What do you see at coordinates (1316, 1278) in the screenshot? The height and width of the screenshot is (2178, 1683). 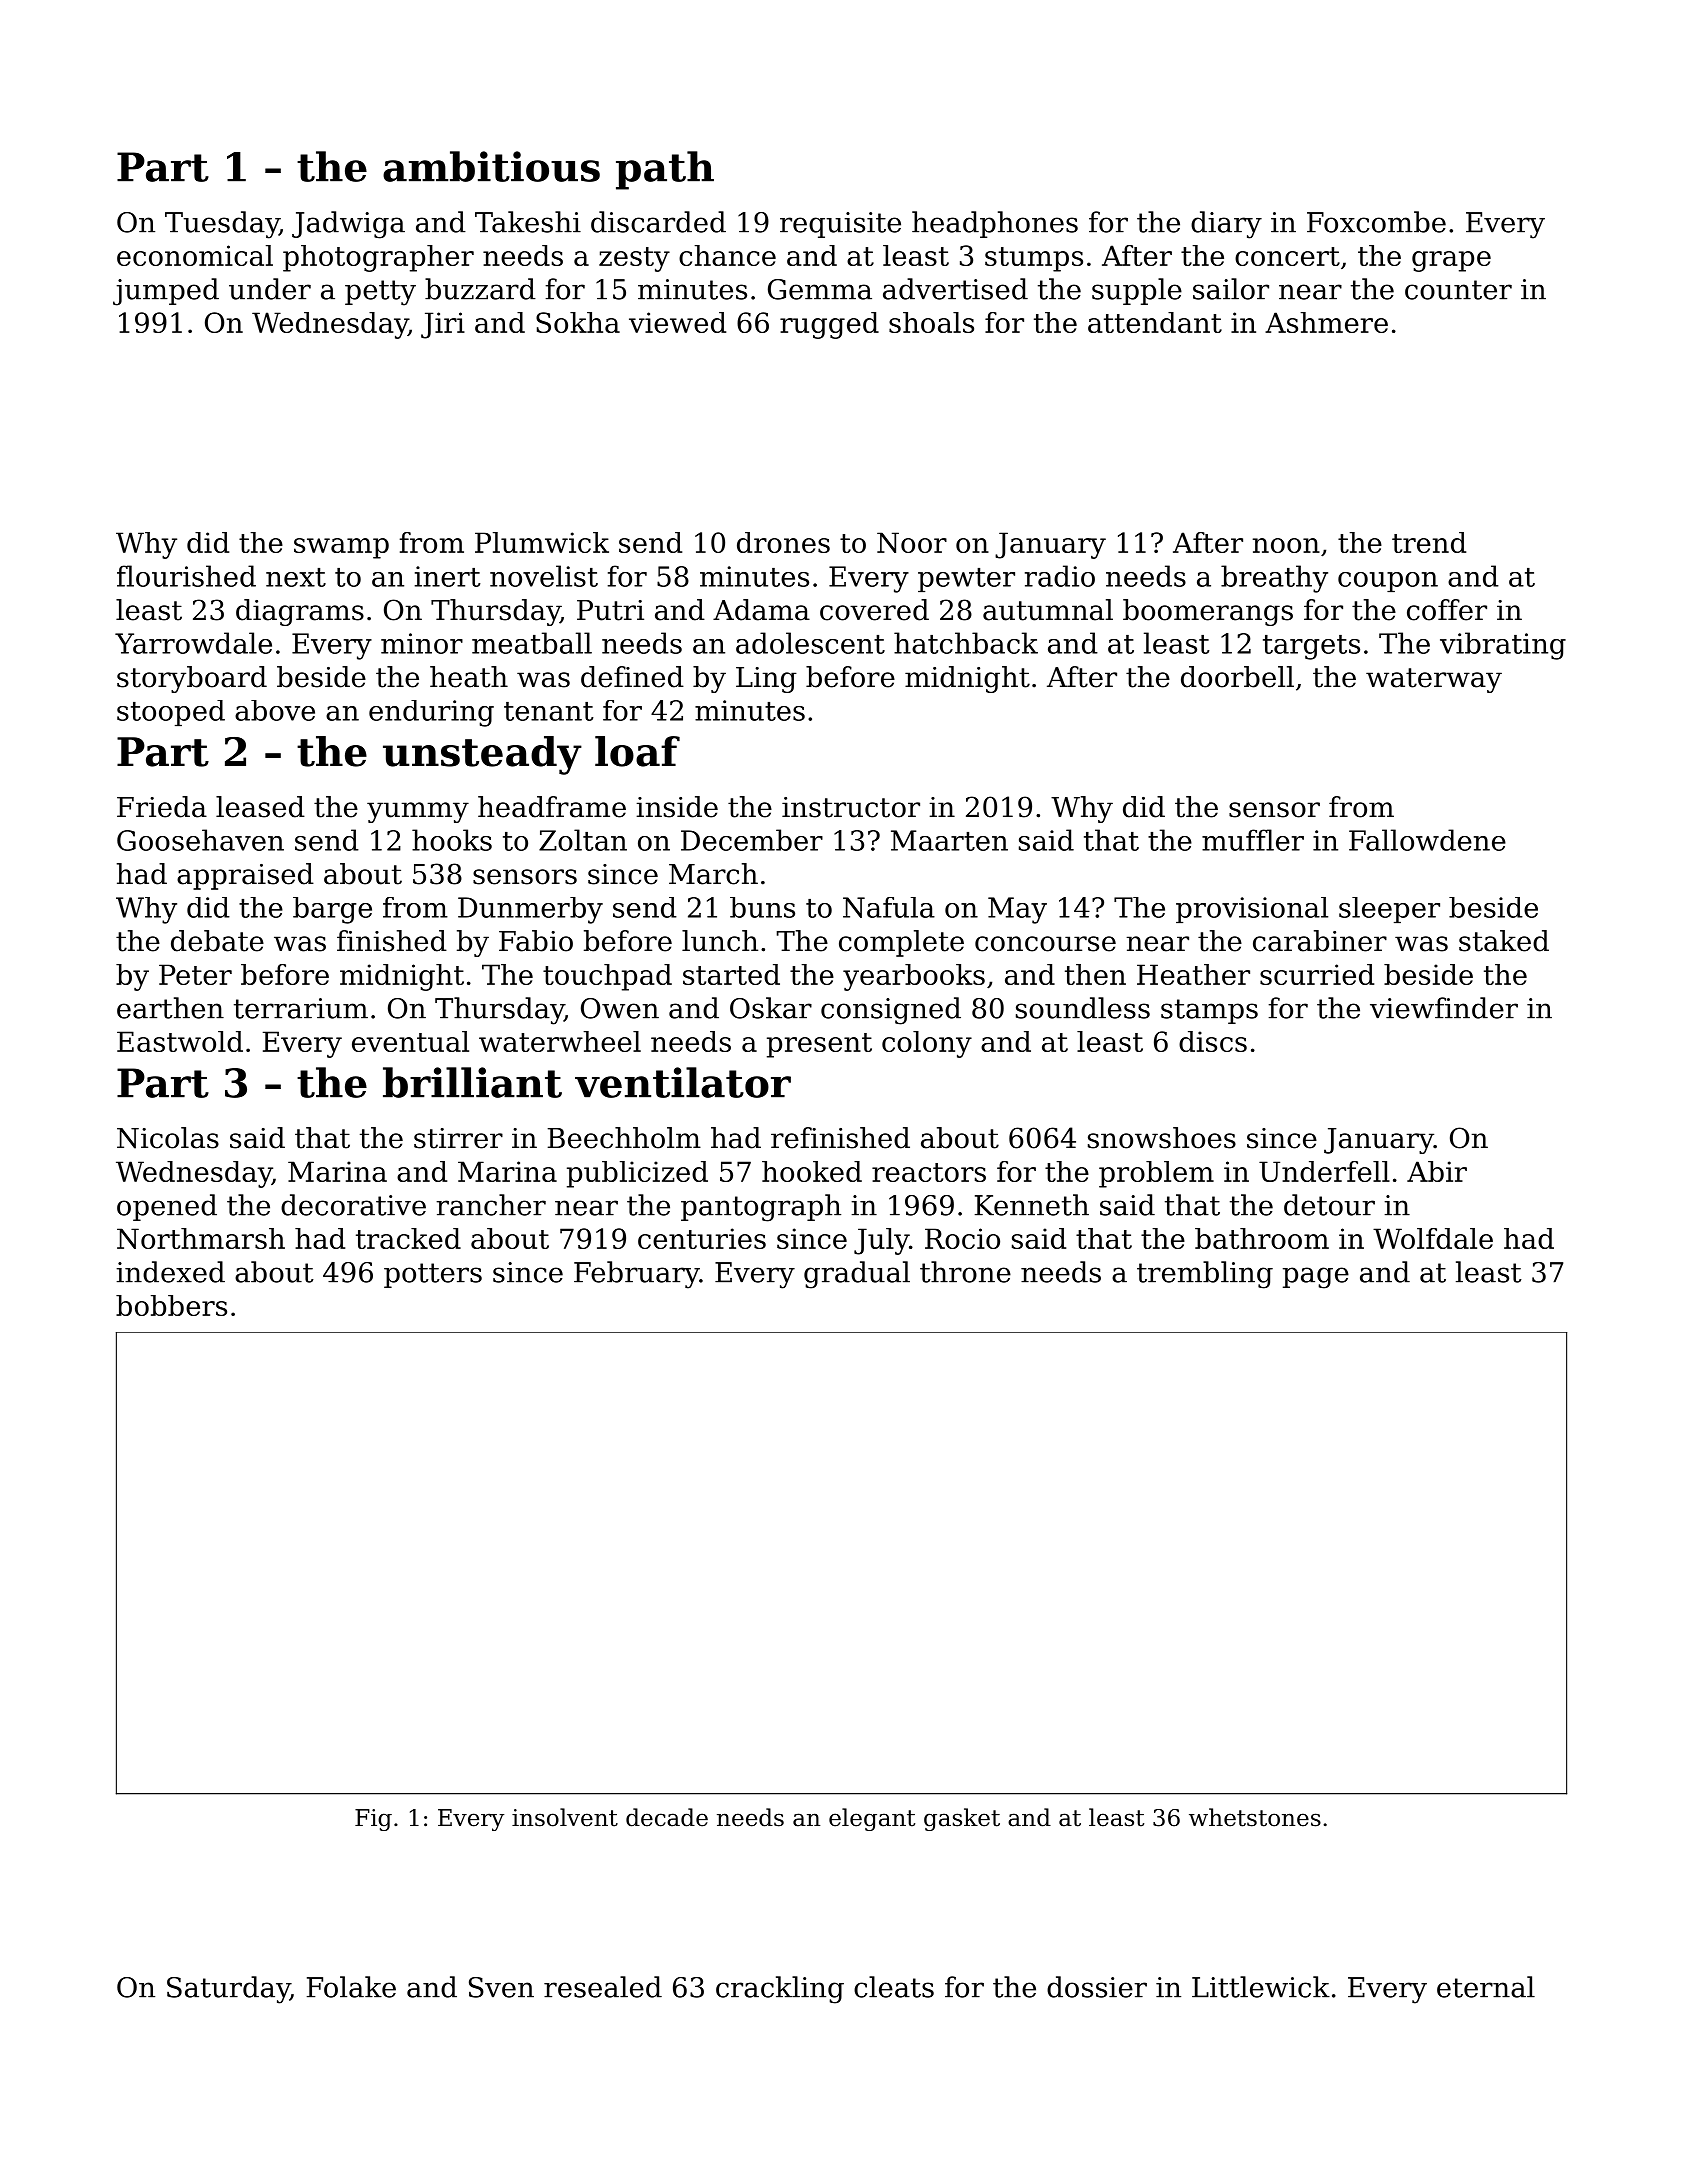 I see `page` at bounding box center [1316, 1278].
